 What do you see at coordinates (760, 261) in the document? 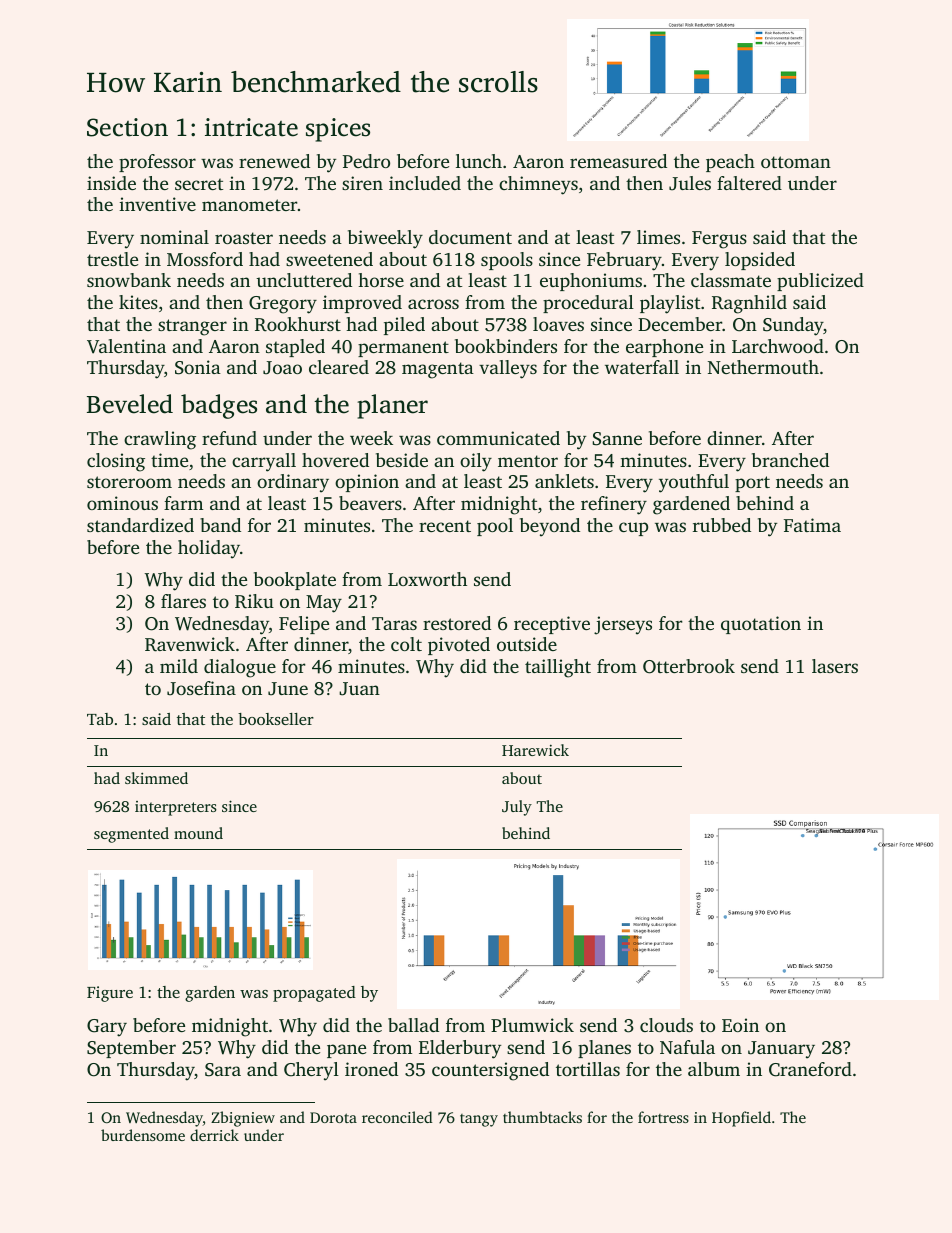
I see `lopsided` at bounding box center [760, 261].
